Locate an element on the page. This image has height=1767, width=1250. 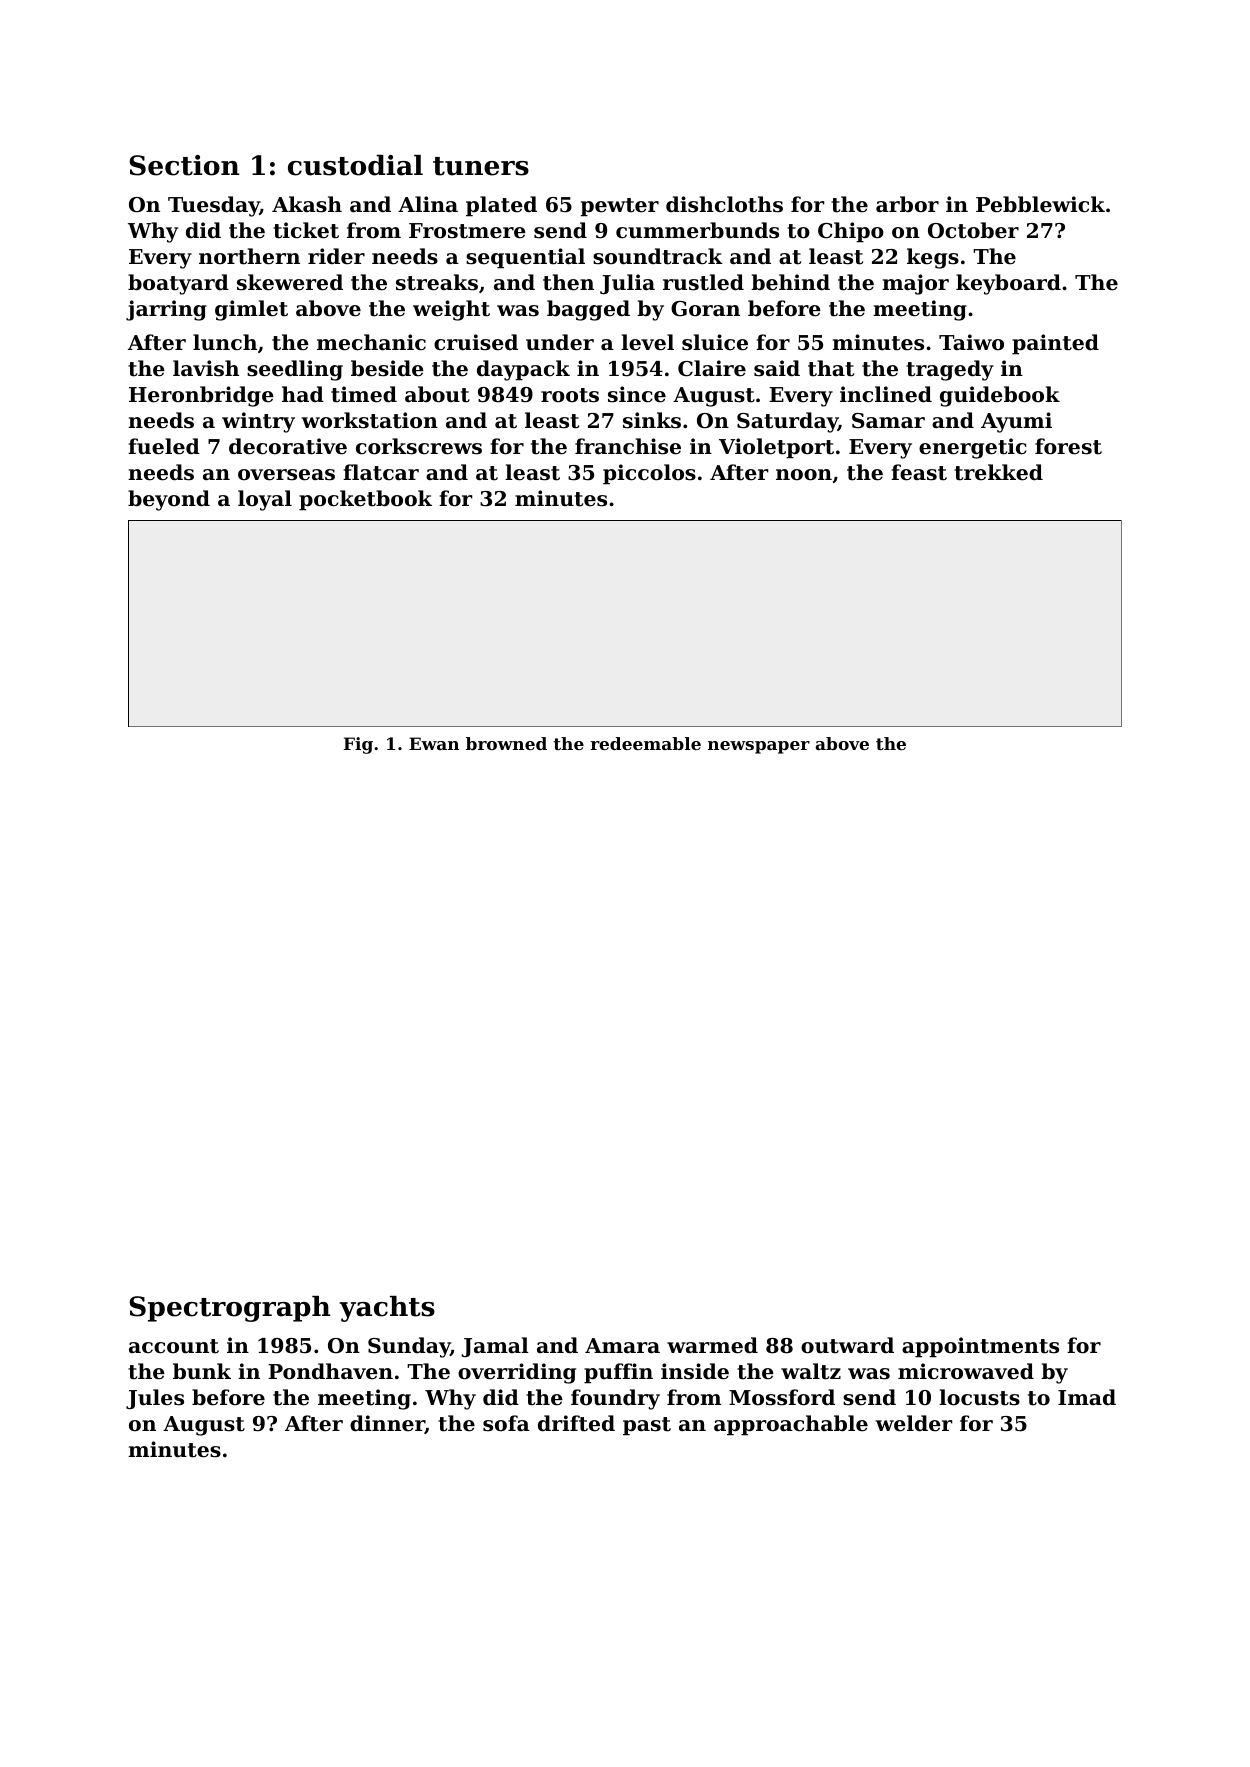
warmed is located at coordinates (712, 1345).
